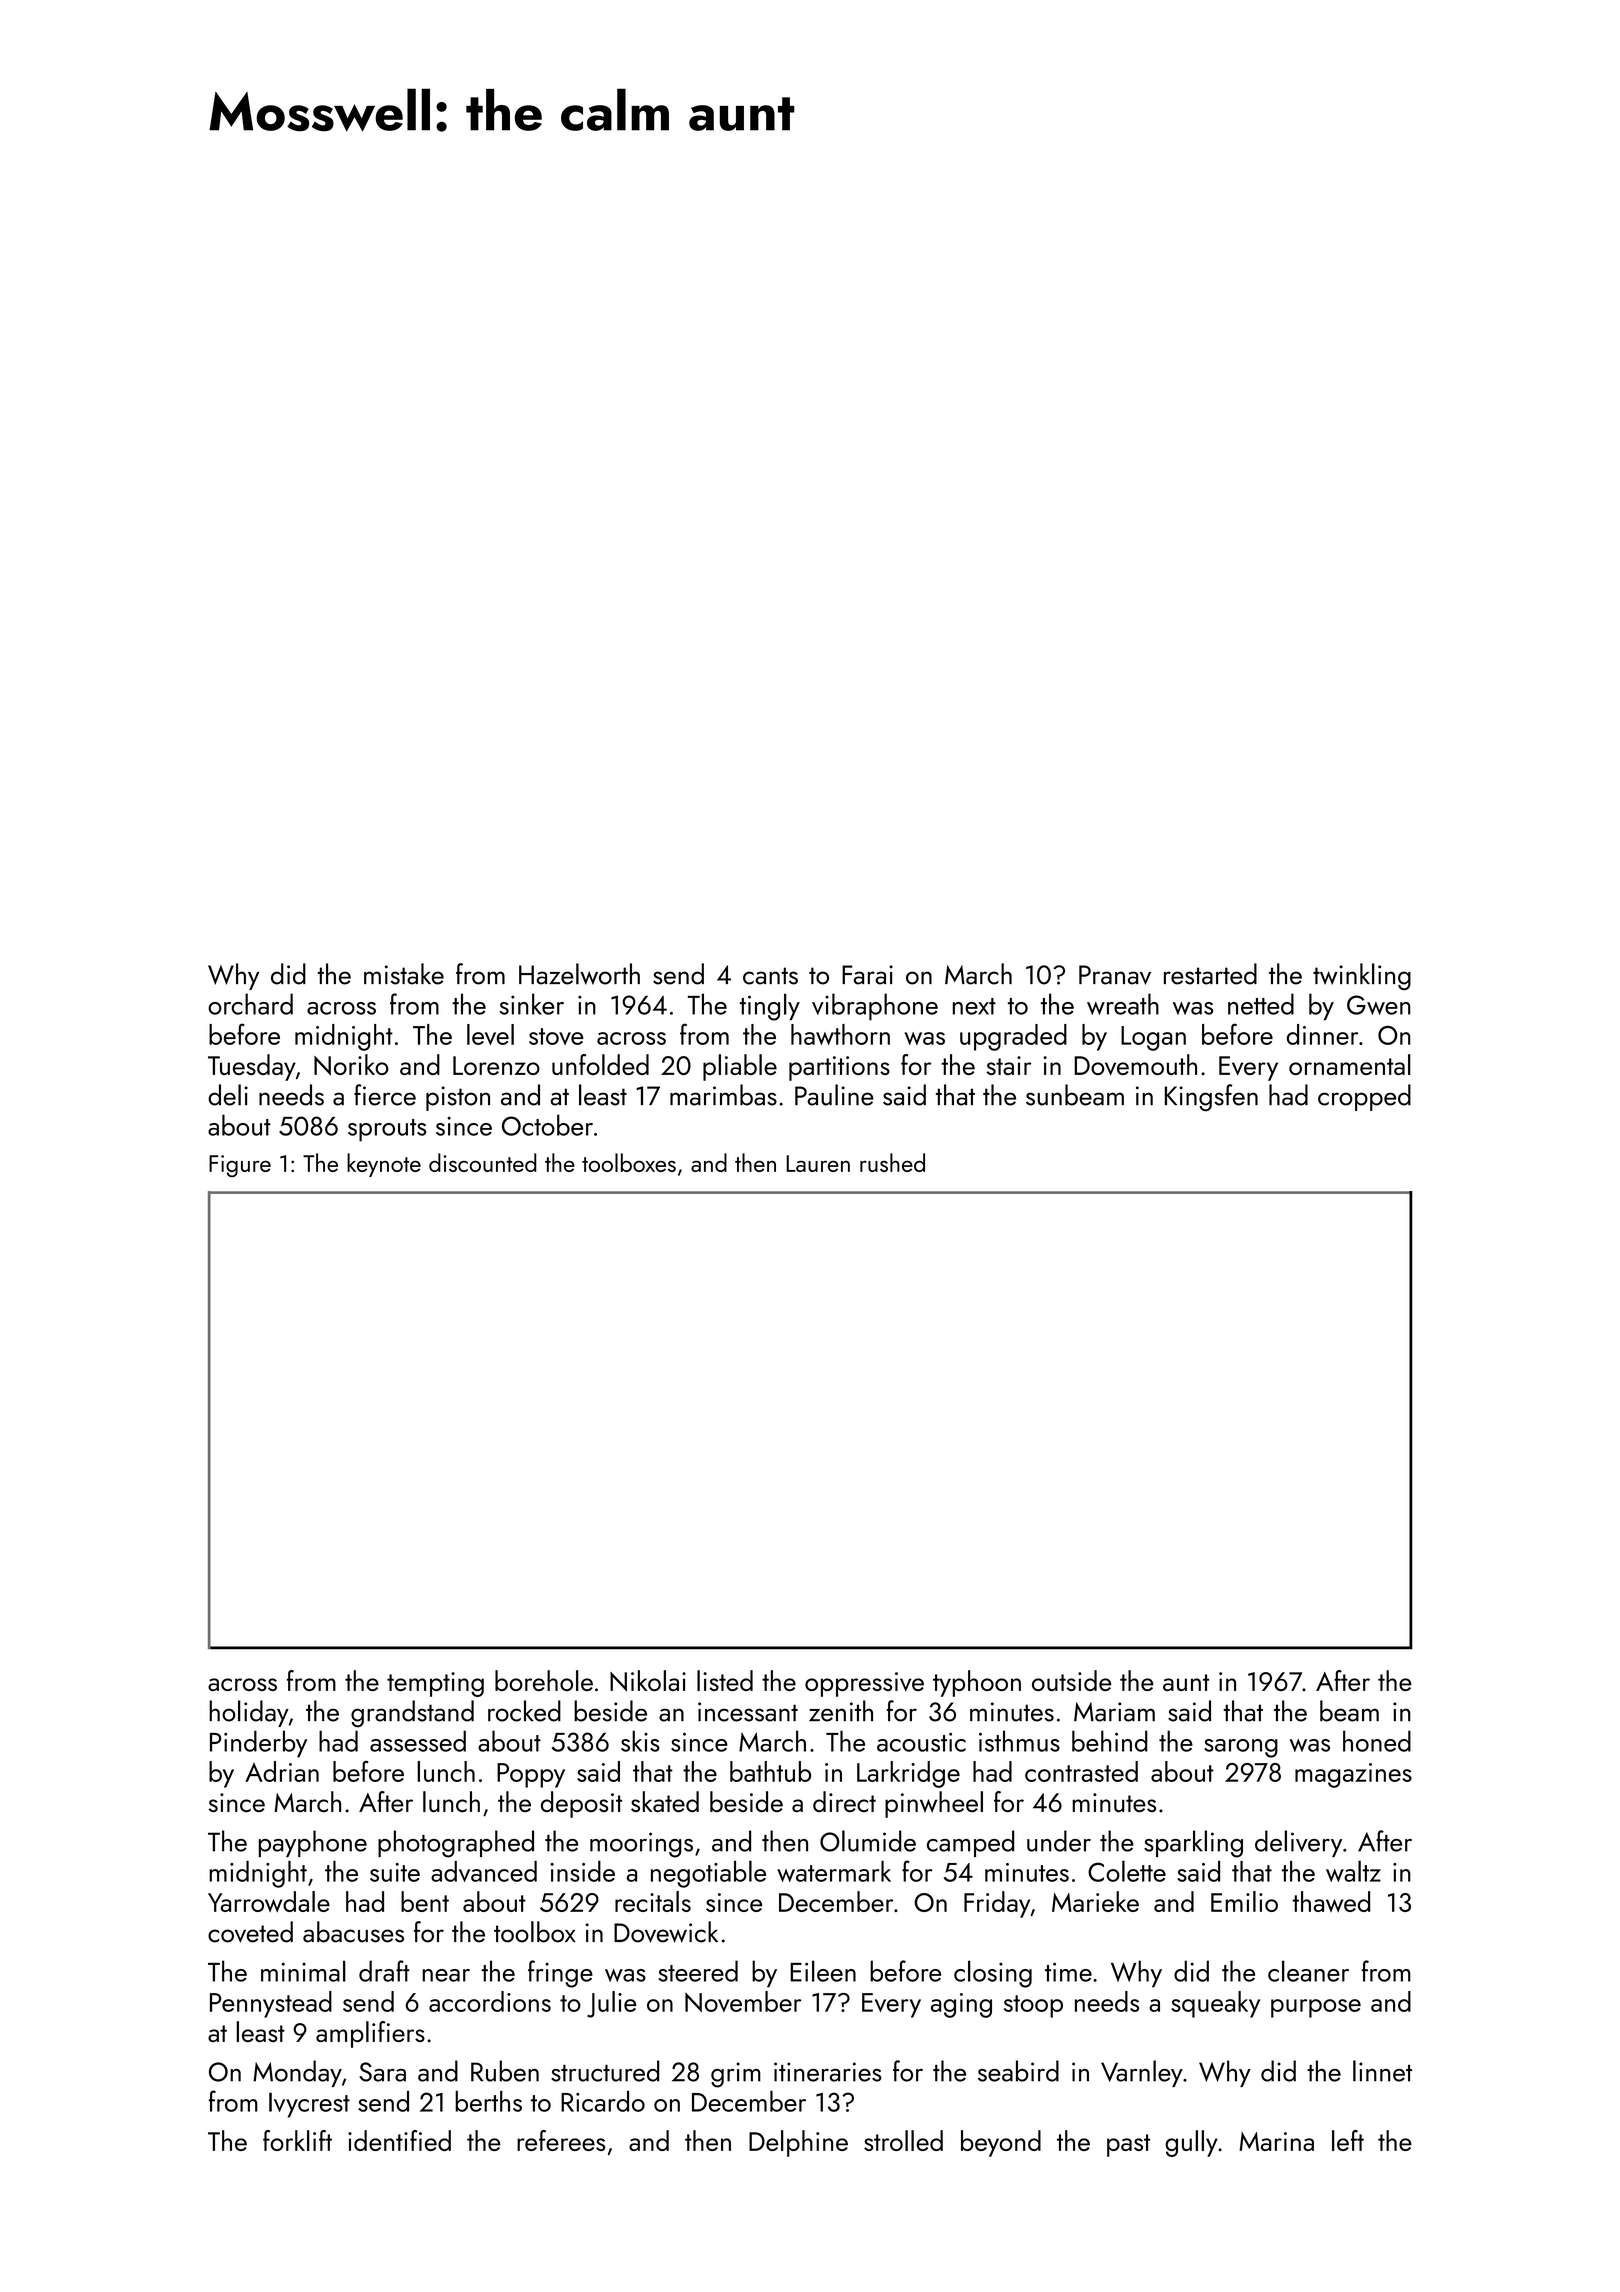 This screenshot has width=1620, height=2292. What do you see at coordinates (641, 1845) in the screenshot?
I see `moorings` at bounding box center [641, 1845].
